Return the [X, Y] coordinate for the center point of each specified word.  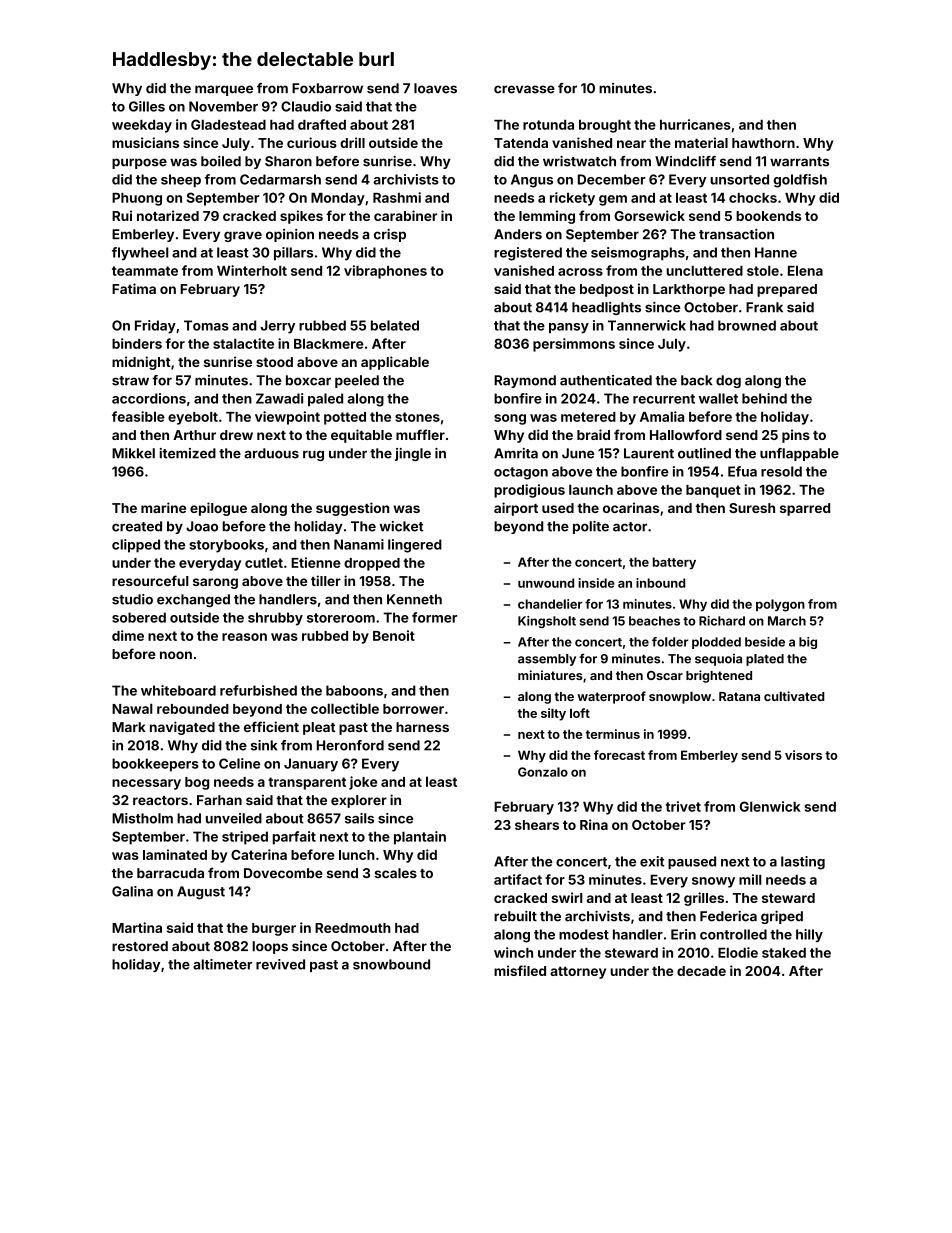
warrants [799, 162]
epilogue [218, 509]
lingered [415, 546]
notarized [168, 215]
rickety [572, 199]
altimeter [222, 964]
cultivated [794, 696]
